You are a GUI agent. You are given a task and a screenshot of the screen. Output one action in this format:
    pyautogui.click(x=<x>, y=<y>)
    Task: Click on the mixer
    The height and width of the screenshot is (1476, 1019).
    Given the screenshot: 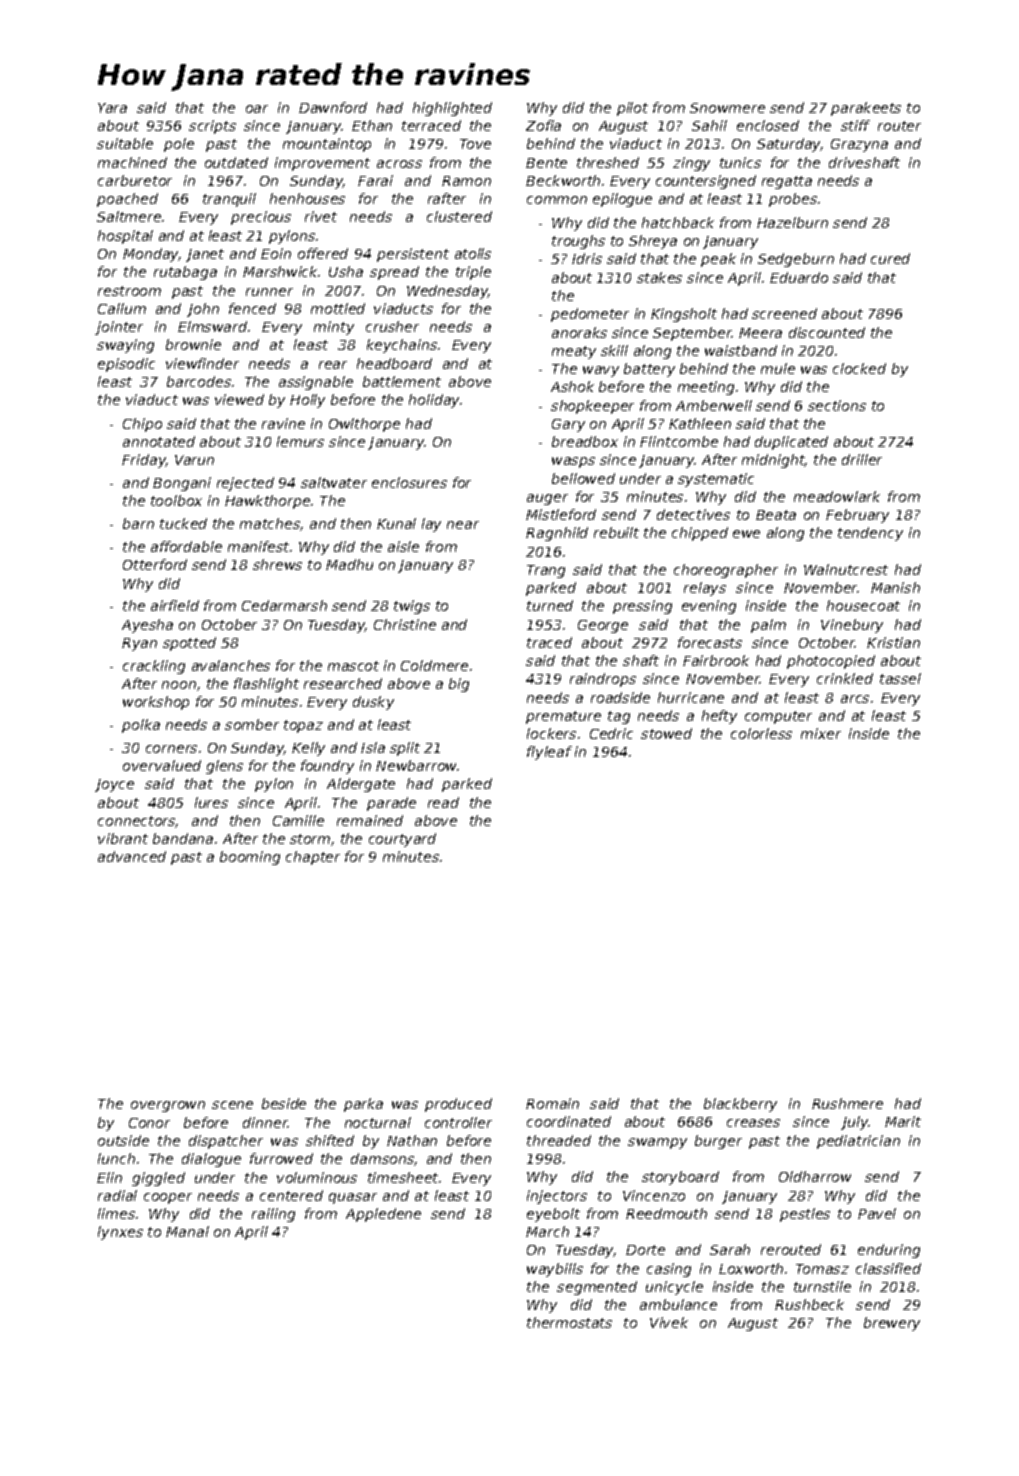 What is the action you would take?
    pyautogui.click(x=821, y=733)
